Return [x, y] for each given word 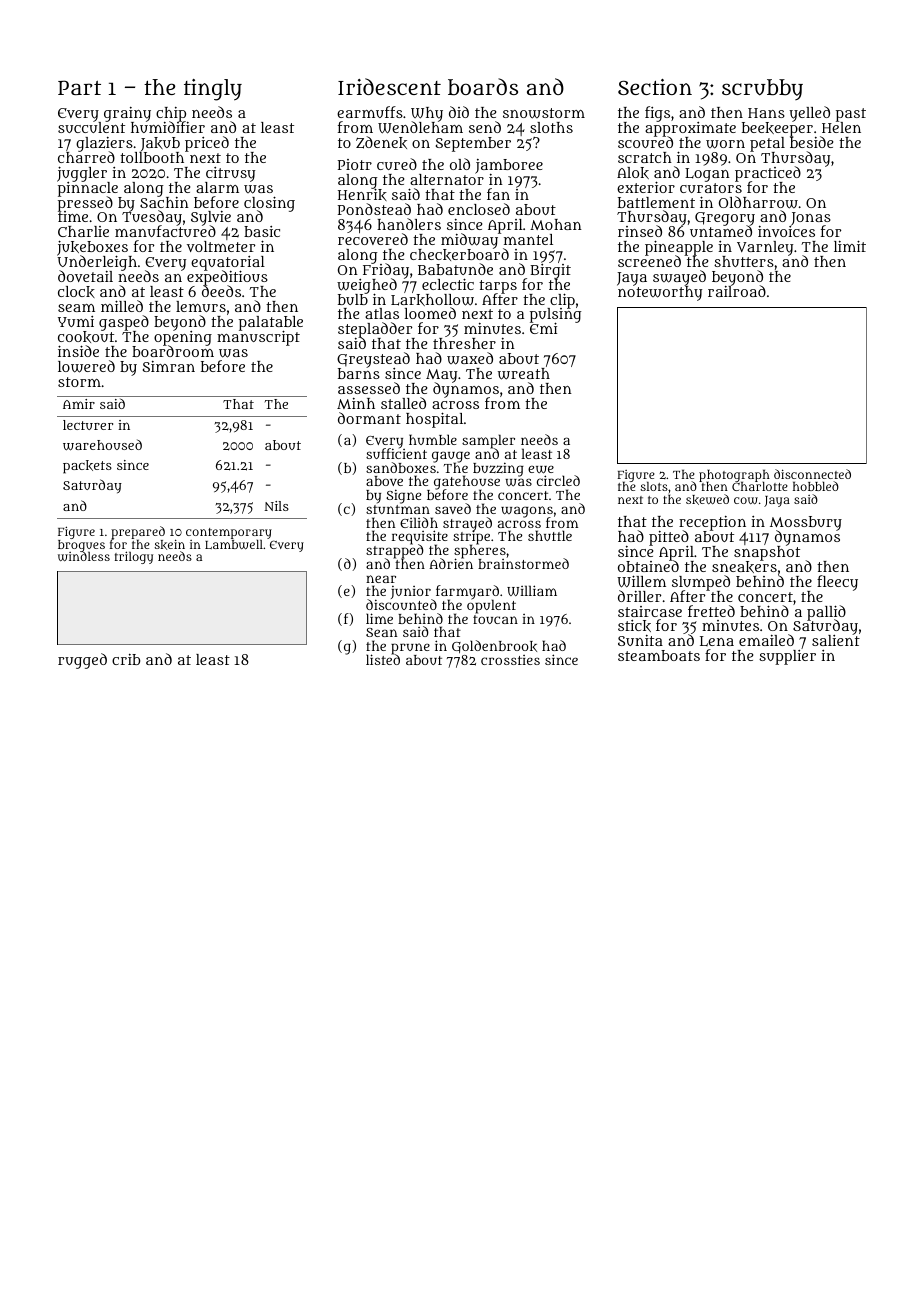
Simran [169, 366]
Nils [276, 506]
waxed [470, 358]
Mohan [556, 224]
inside [78, 351]
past [851, 115]
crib [126, 659]
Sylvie [211, 219]
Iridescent [389, 86]
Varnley [765, 248]
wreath [524, 374]
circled [558, 480]
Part [79, 87]
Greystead [373, 360]
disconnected [812, 474]
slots [654, 486]
